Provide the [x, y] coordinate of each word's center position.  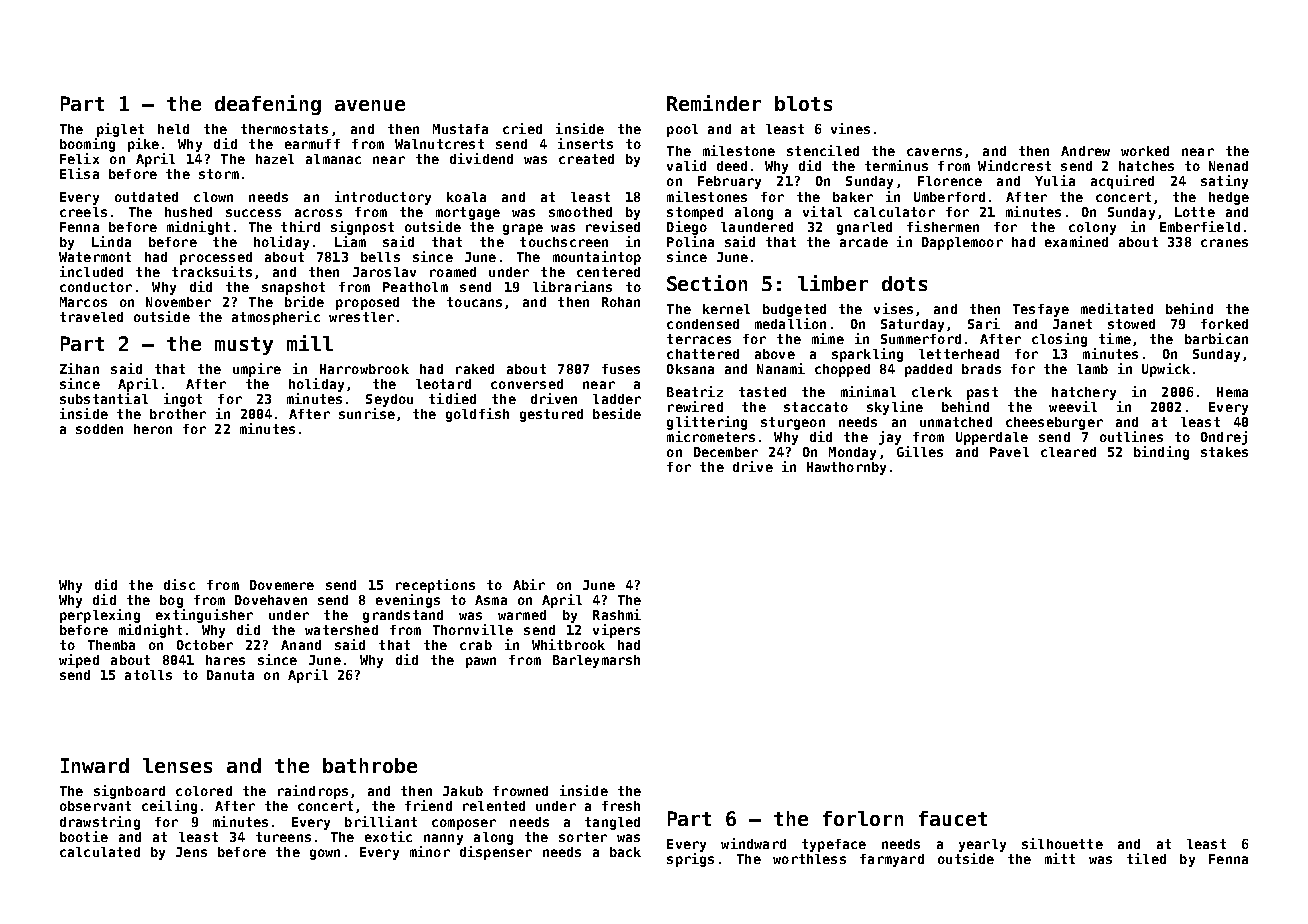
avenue [370, 105]
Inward [95, 765]
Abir [529, 584]
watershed [341, 630]
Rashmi [617, 614]
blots [803, 103]
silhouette [1062, 843]
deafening [268, 105]
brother [178, 414]
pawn [481, 662]
